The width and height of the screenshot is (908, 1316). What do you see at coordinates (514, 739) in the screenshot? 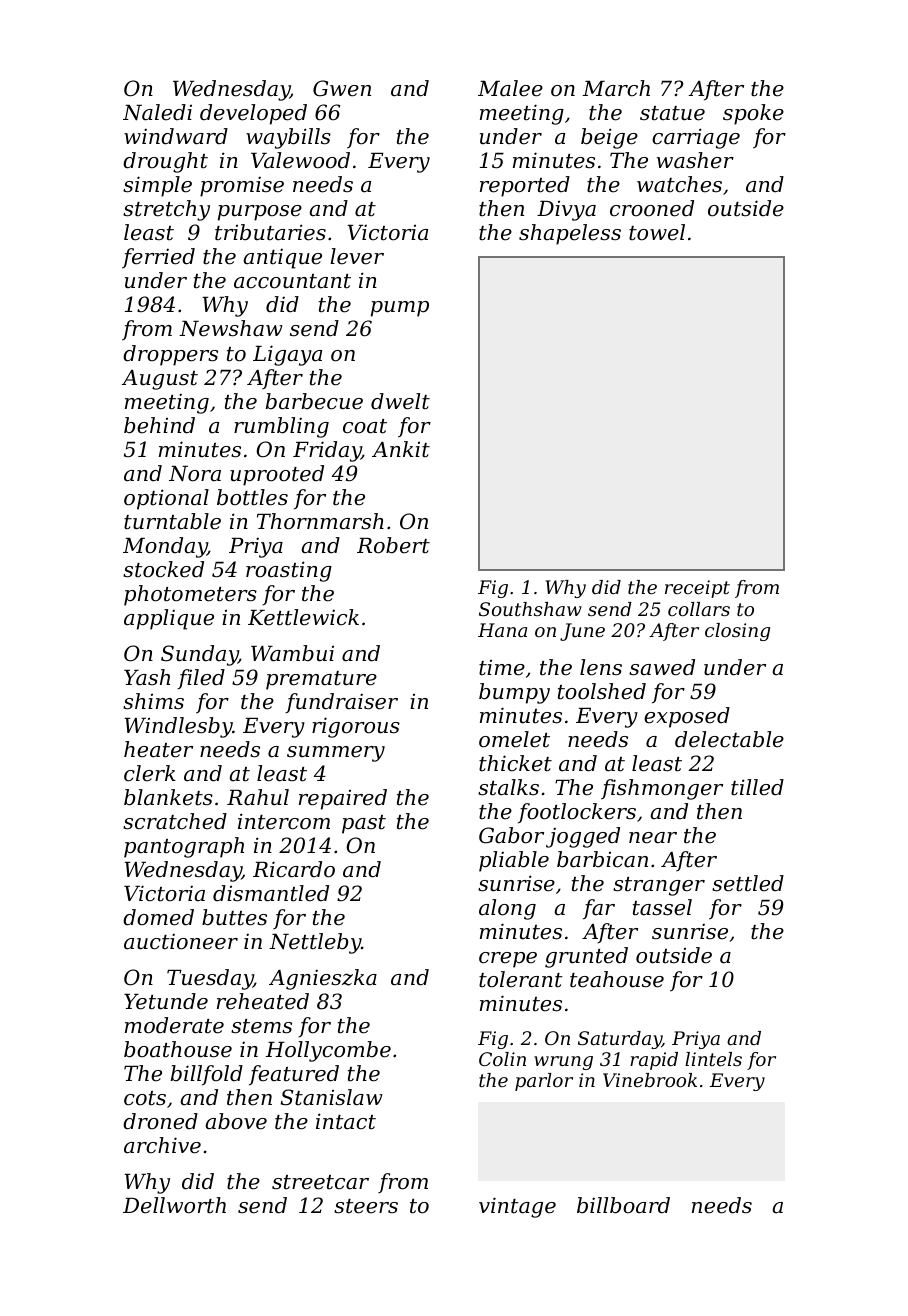
I see `omelet` at bounding box center [514, 739].
